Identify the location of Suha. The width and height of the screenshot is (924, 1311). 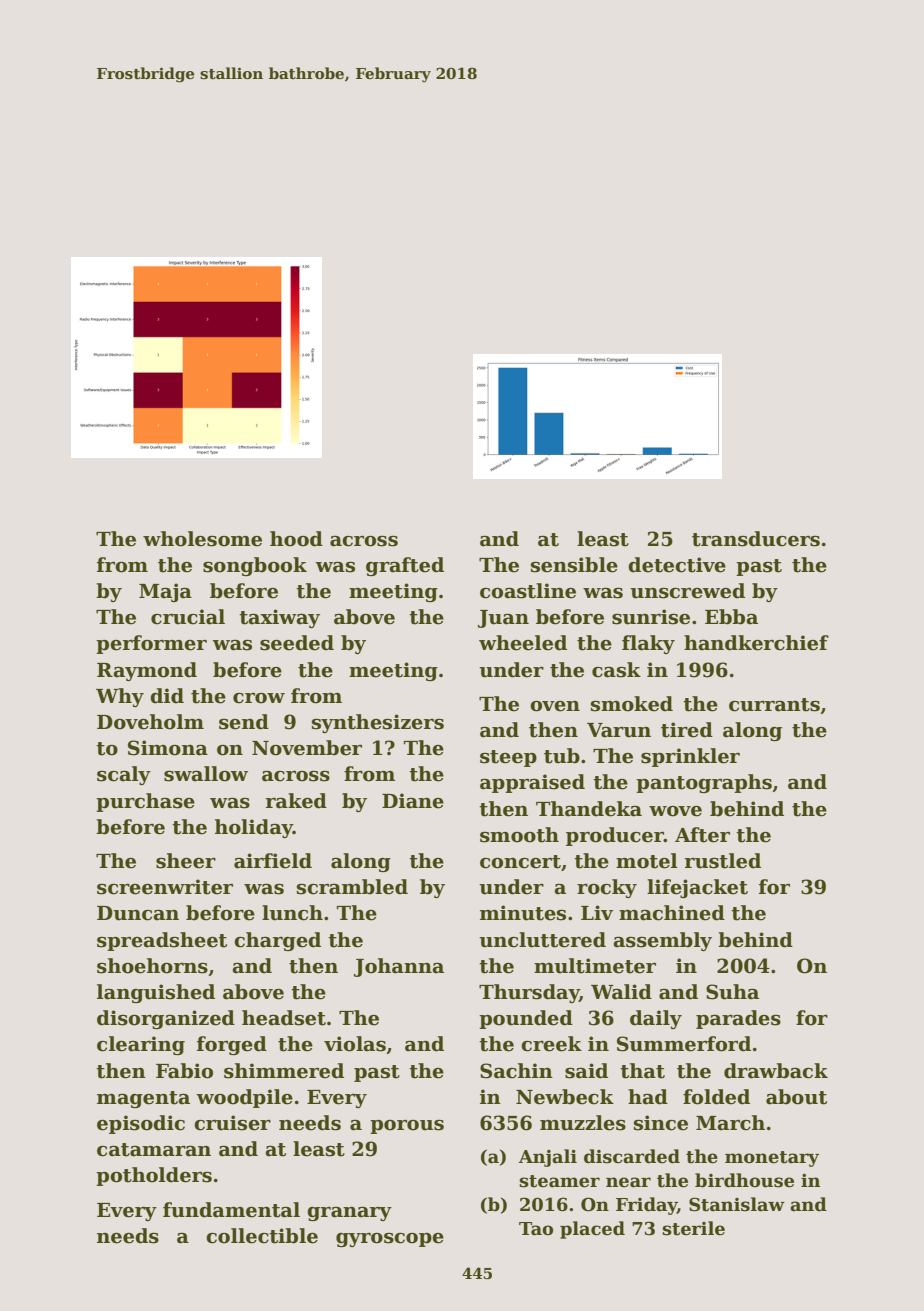
(732, 992).
